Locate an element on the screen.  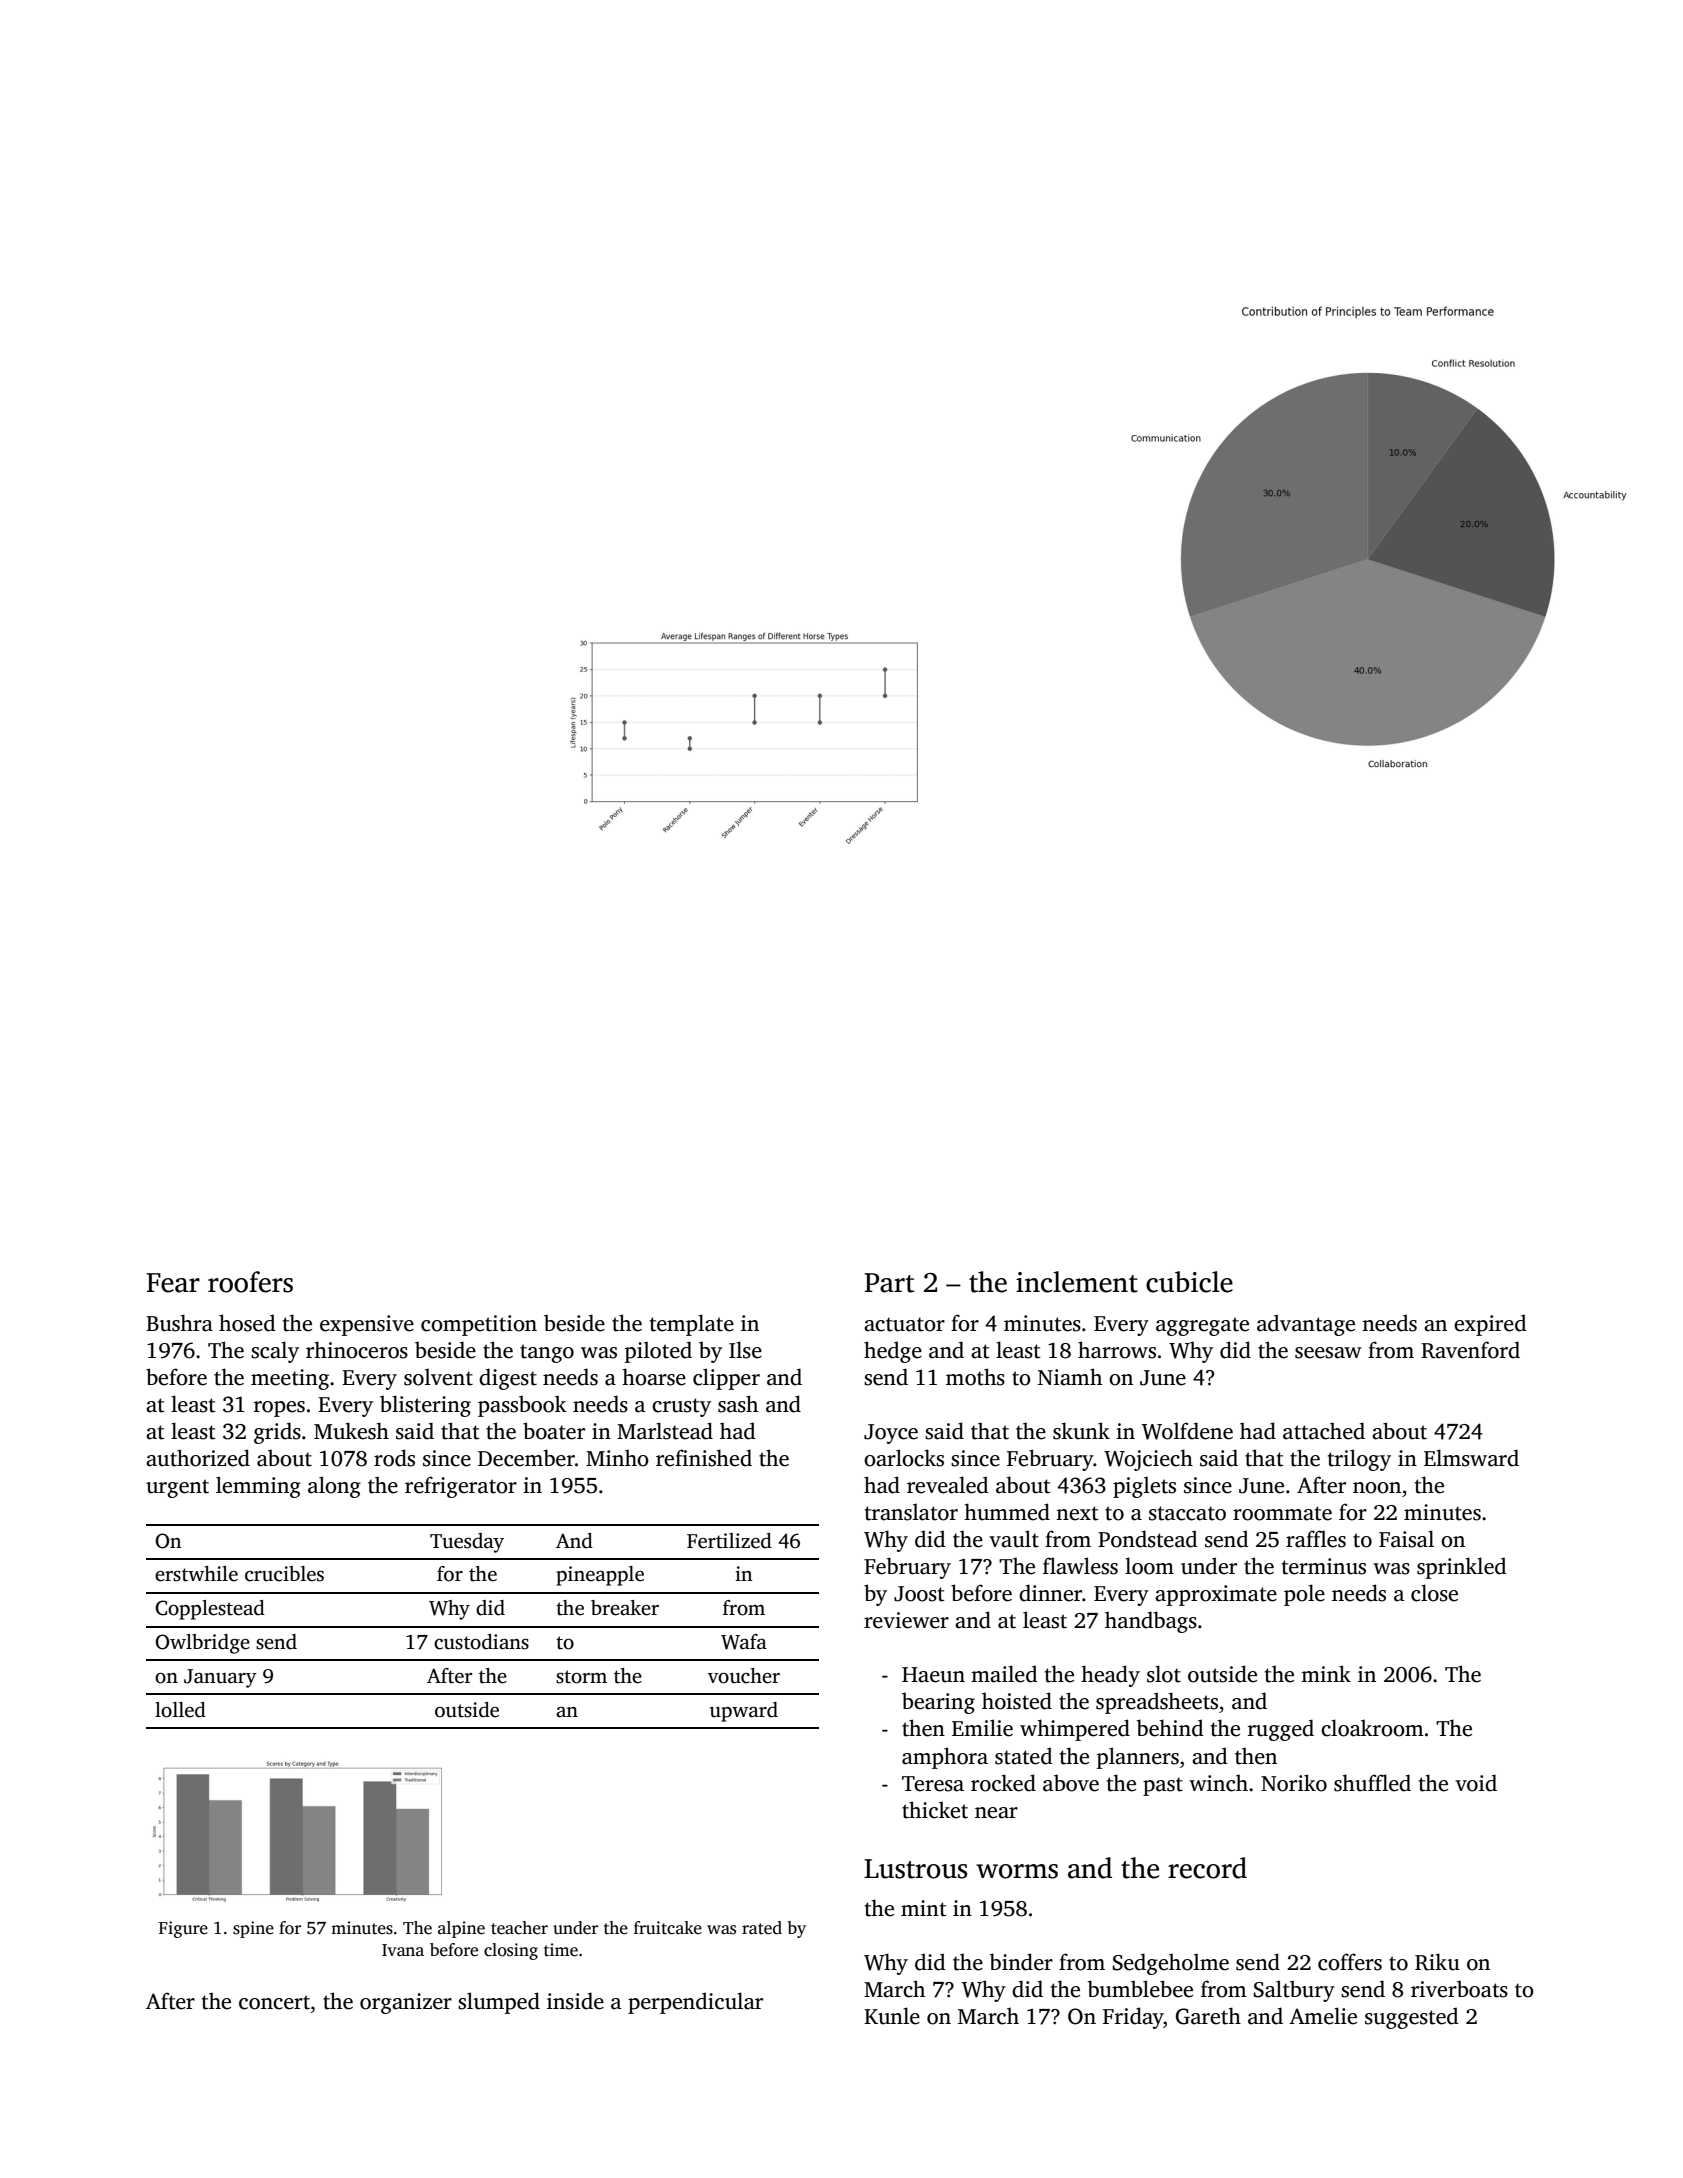
template is located at coordinates (692, 1325).
